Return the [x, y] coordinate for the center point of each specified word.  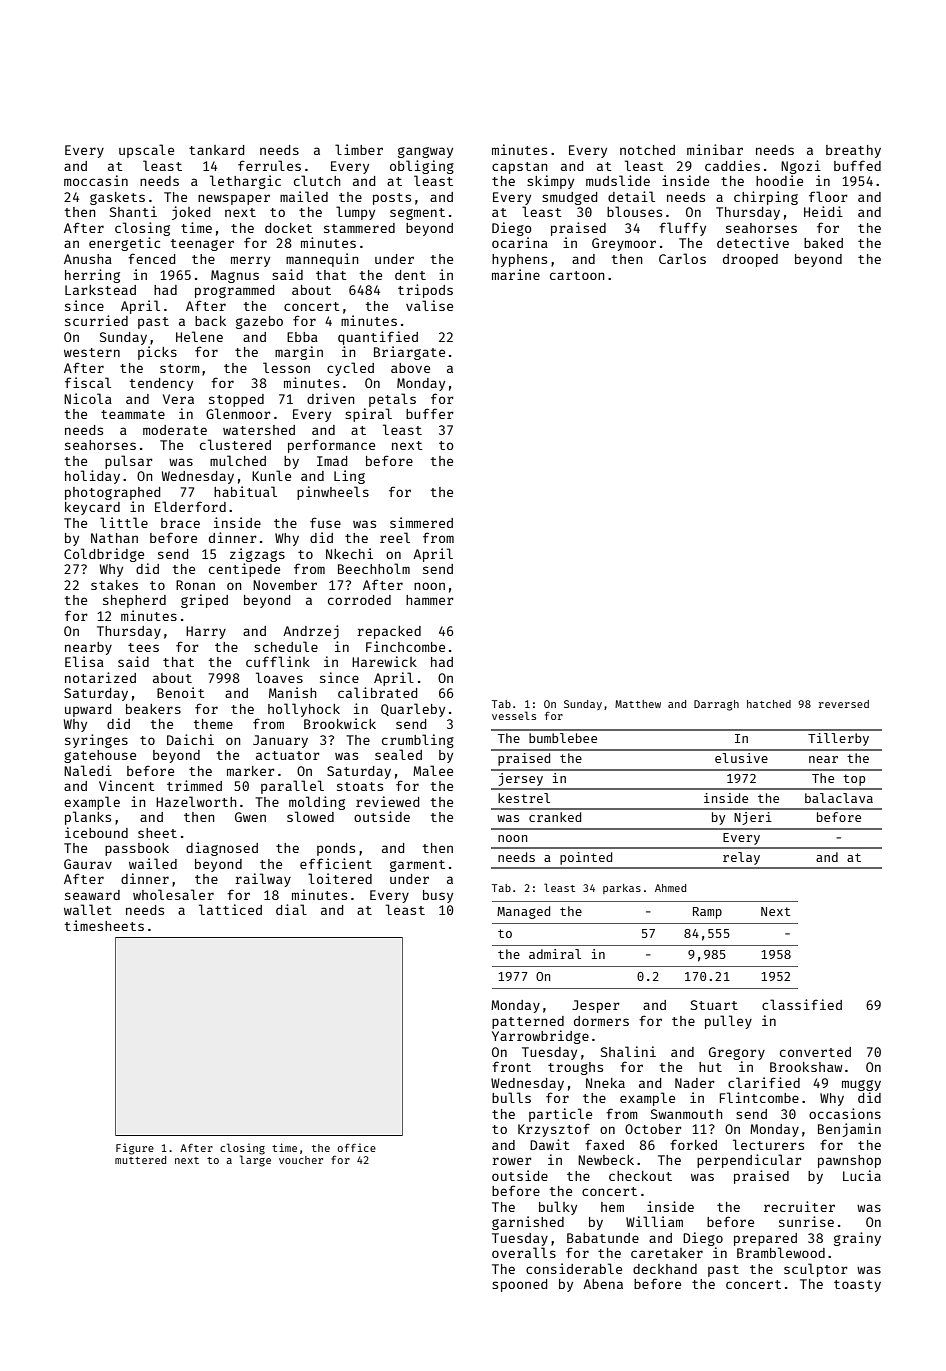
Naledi [88, 770]
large [255, 1161]
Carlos [682, 258]
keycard [92, 508]
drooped [750, 260]
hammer [430, 600]
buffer [430, 413]
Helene [199, 336]
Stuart [714, 1005]
